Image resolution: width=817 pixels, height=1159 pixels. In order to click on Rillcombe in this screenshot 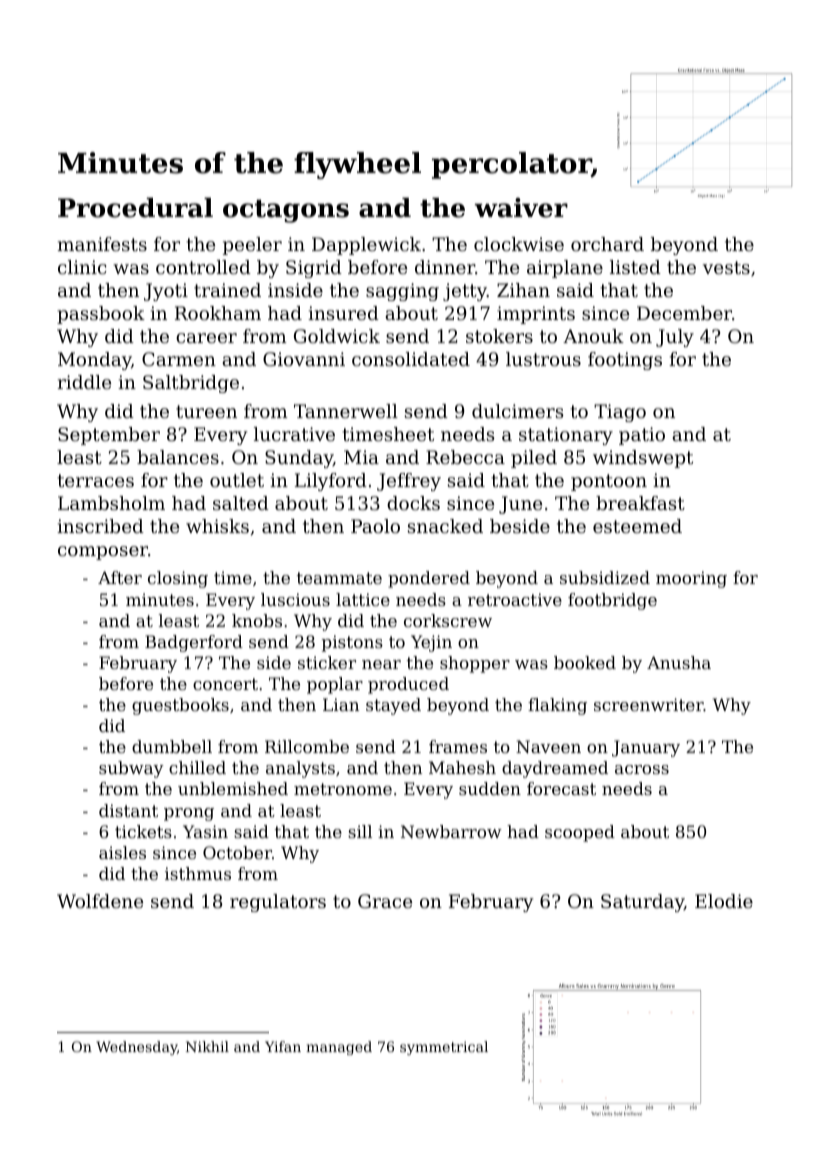, I will do `click(307, 746)`.
